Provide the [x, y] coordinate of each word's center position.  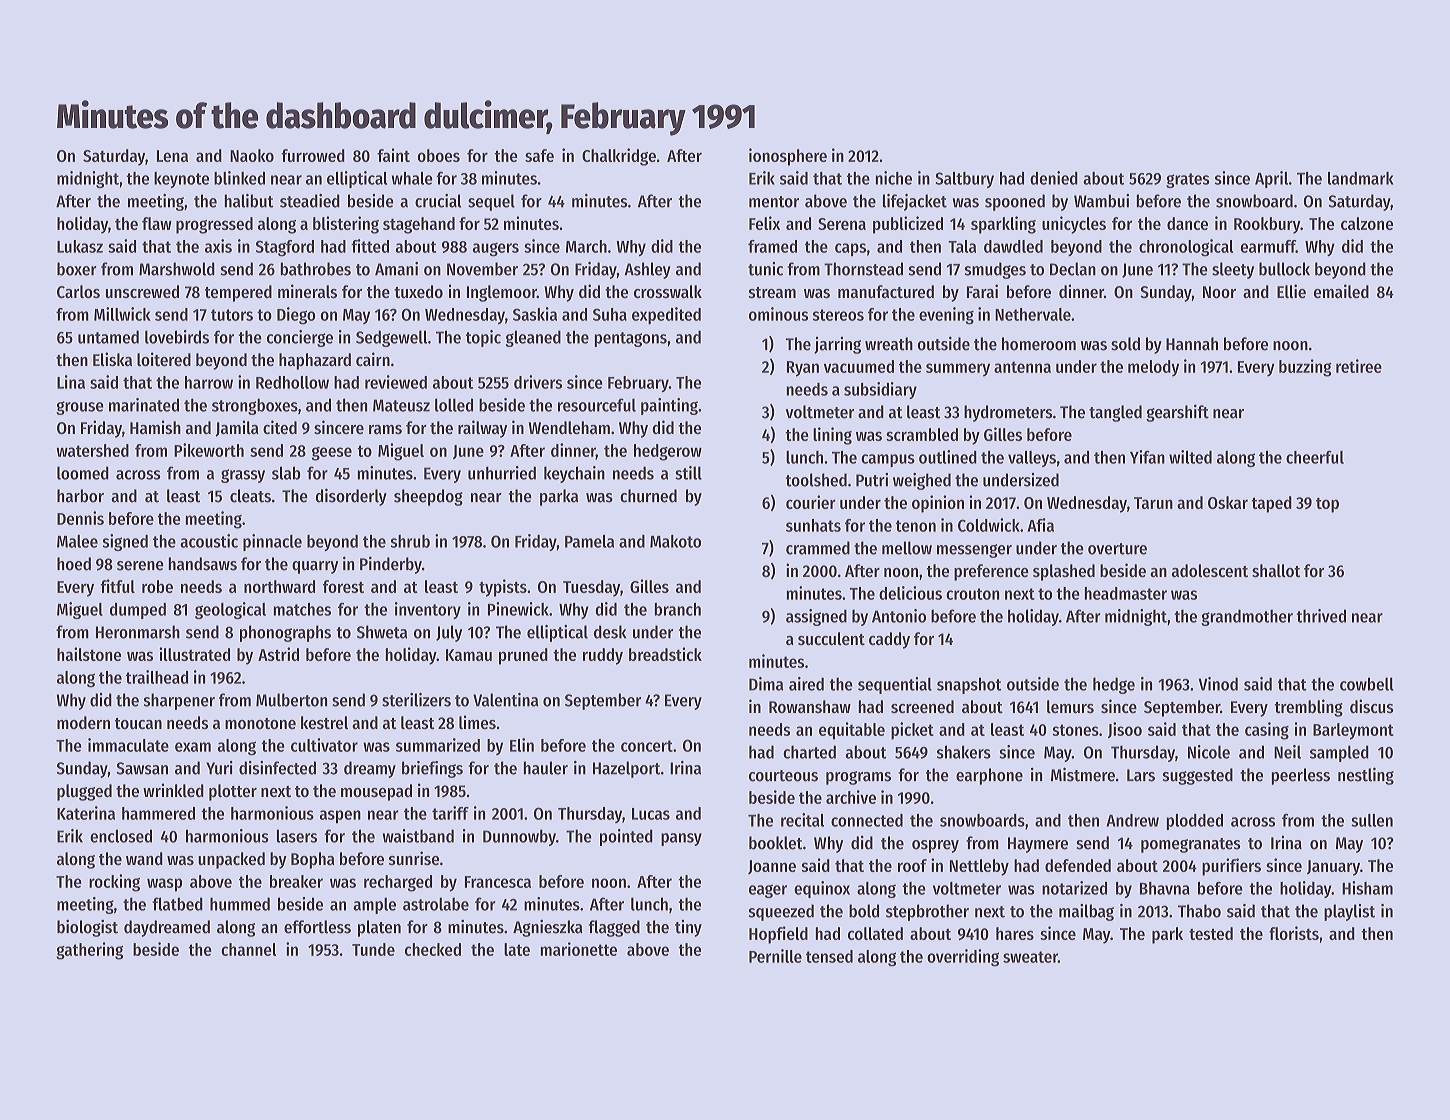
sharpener [179, 701]
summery [958, 370]
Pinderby [391, 565]
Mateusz [401, 405]
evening [946, 316]
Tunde [373, 949]
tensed [829, 956]
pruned [523, 656]
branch [677, 609]
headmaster [1125, 593]
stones [1075, 730]
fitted [370, 246]
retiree [1359, 366]
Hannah [1192, 344]
